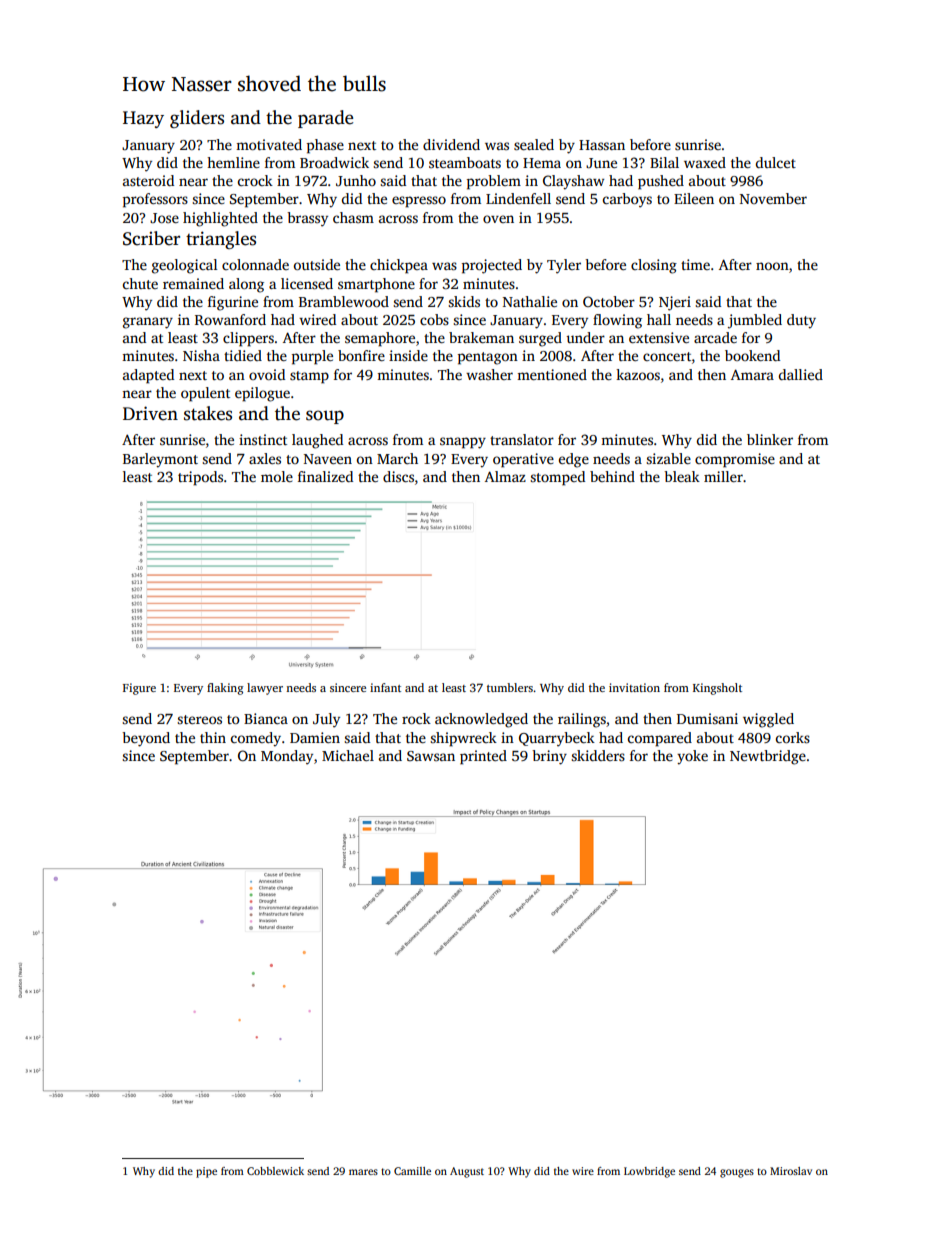  Describe the element at coordinates (225, 689) in the screenshot. I see `flaking` at that location.
